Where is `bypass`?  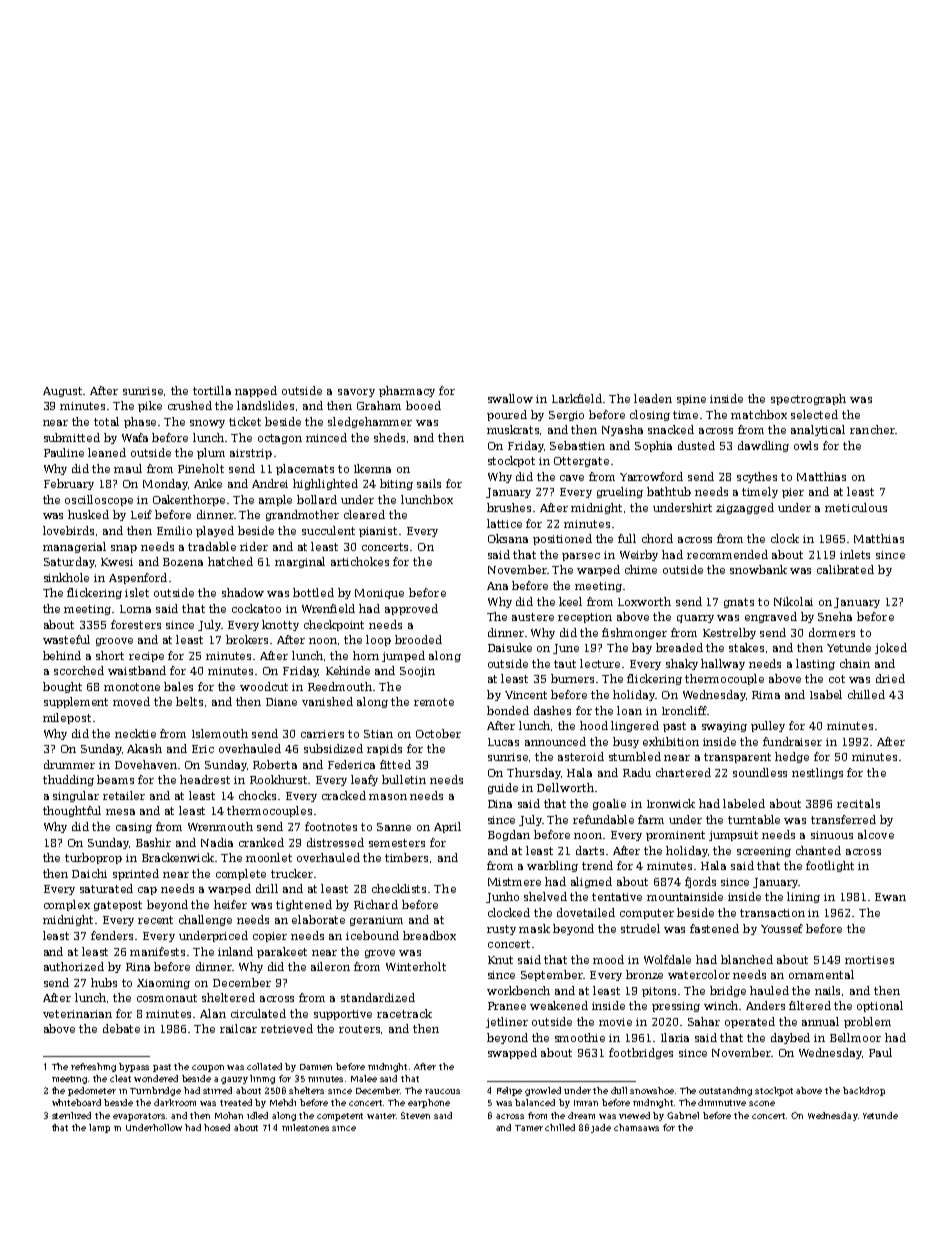 bypass is located at coordinates (134, 1067).
